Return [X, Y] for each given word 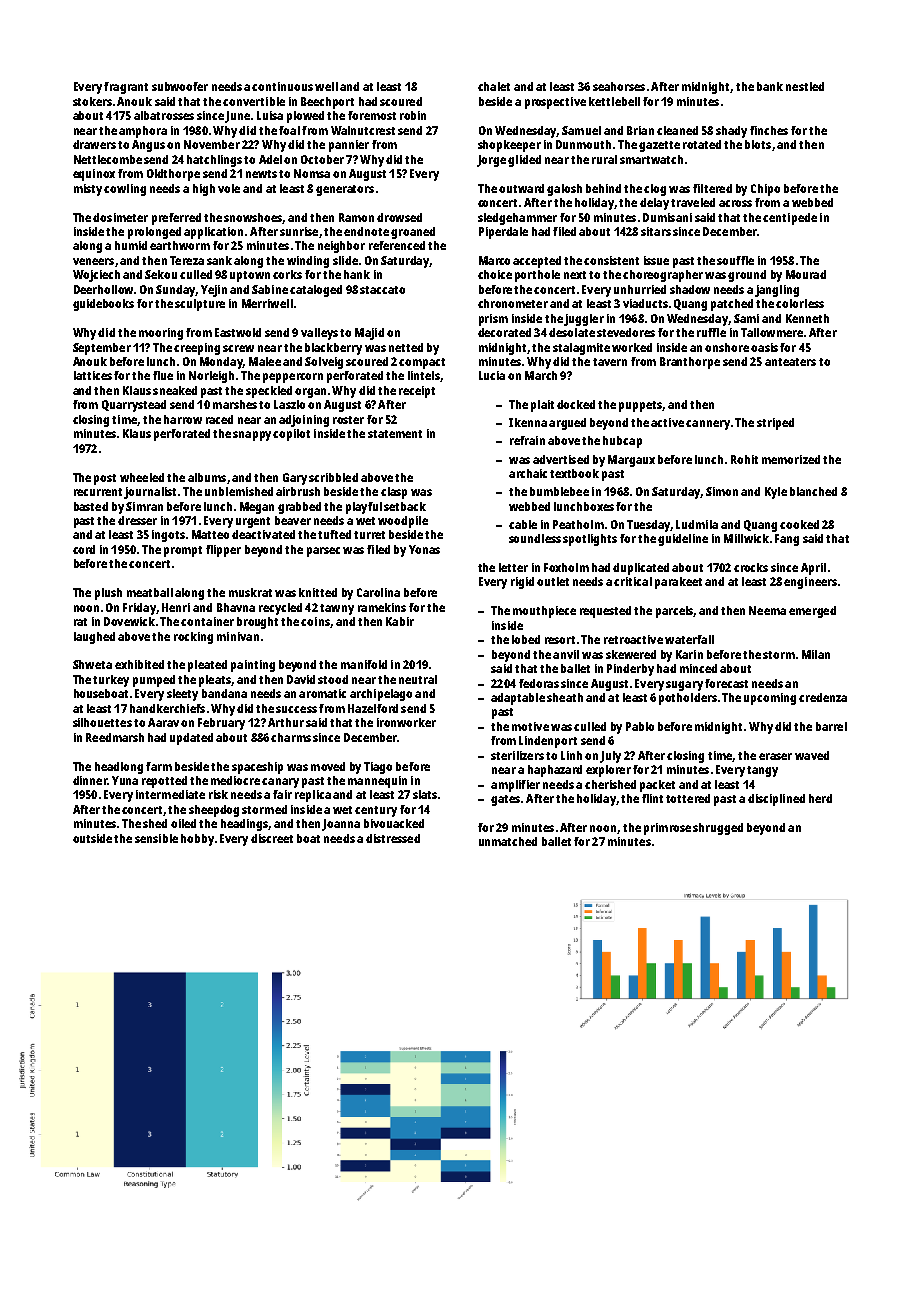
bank [770, 86]
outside [92, 838]
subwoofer [180, 86]
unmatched [508, 841]
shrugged [718, 829]
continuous [282, 86]
